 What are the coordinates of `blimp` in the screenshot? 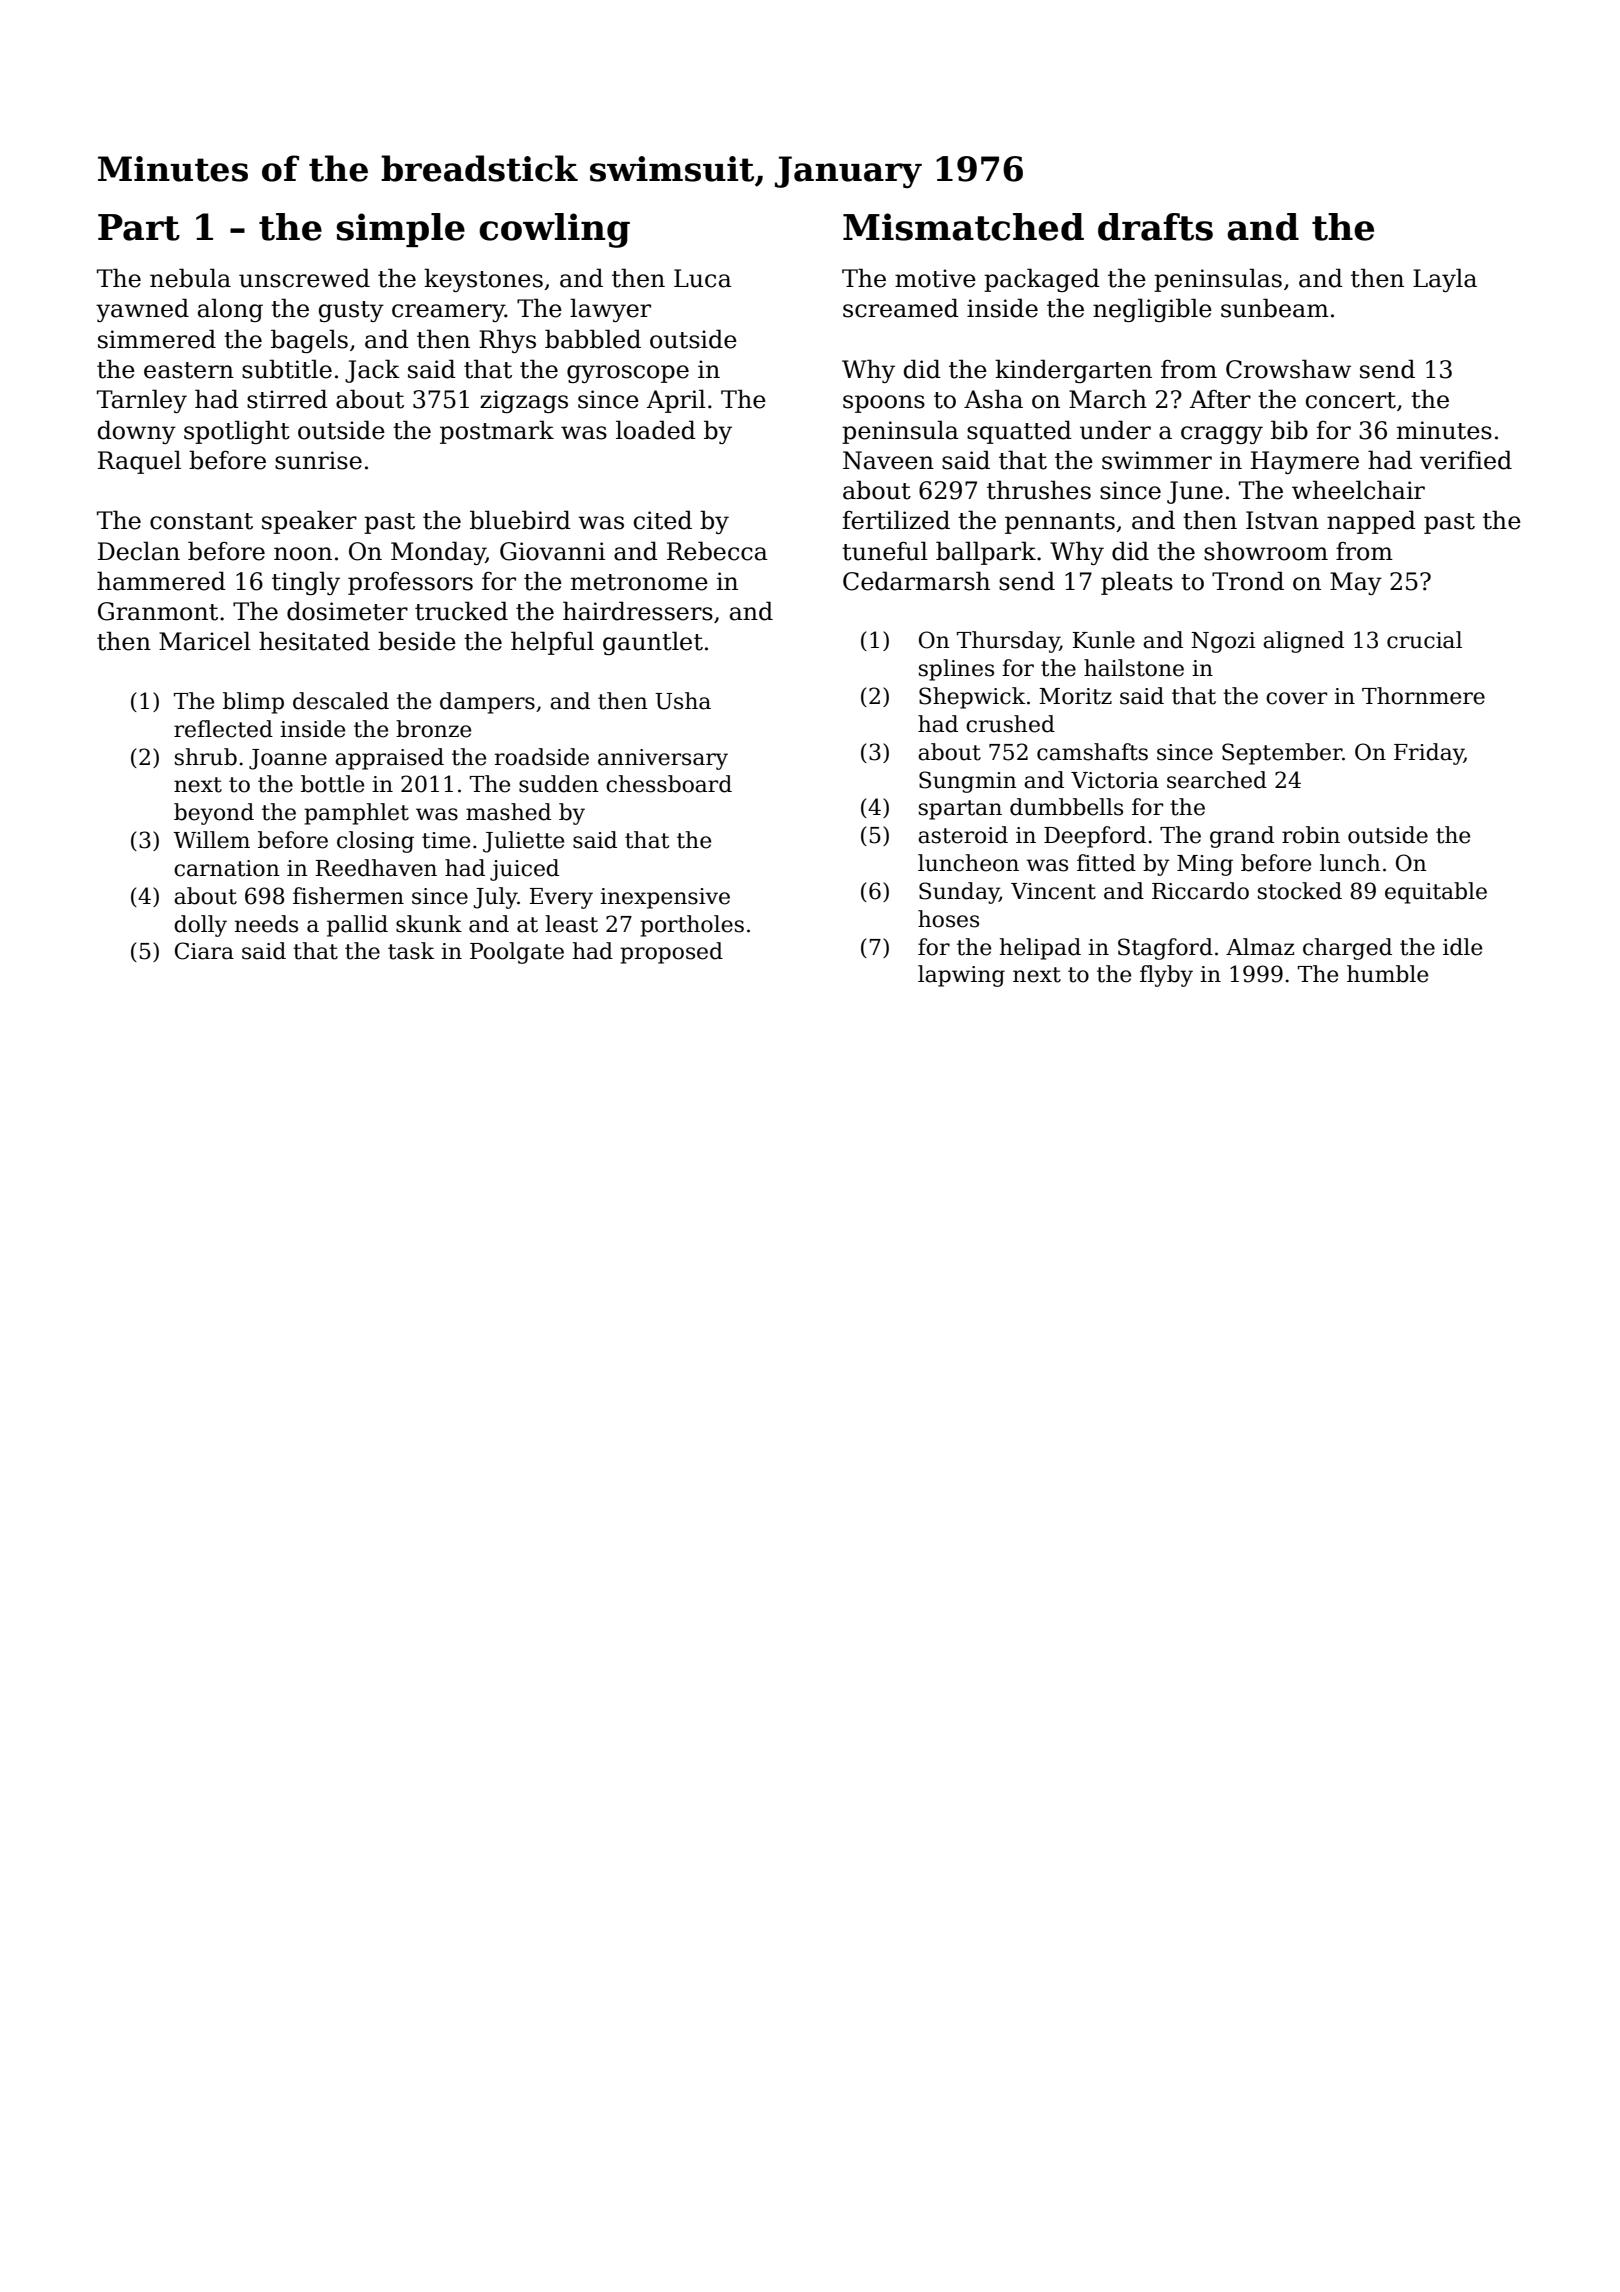 It's located at (253, 703).
